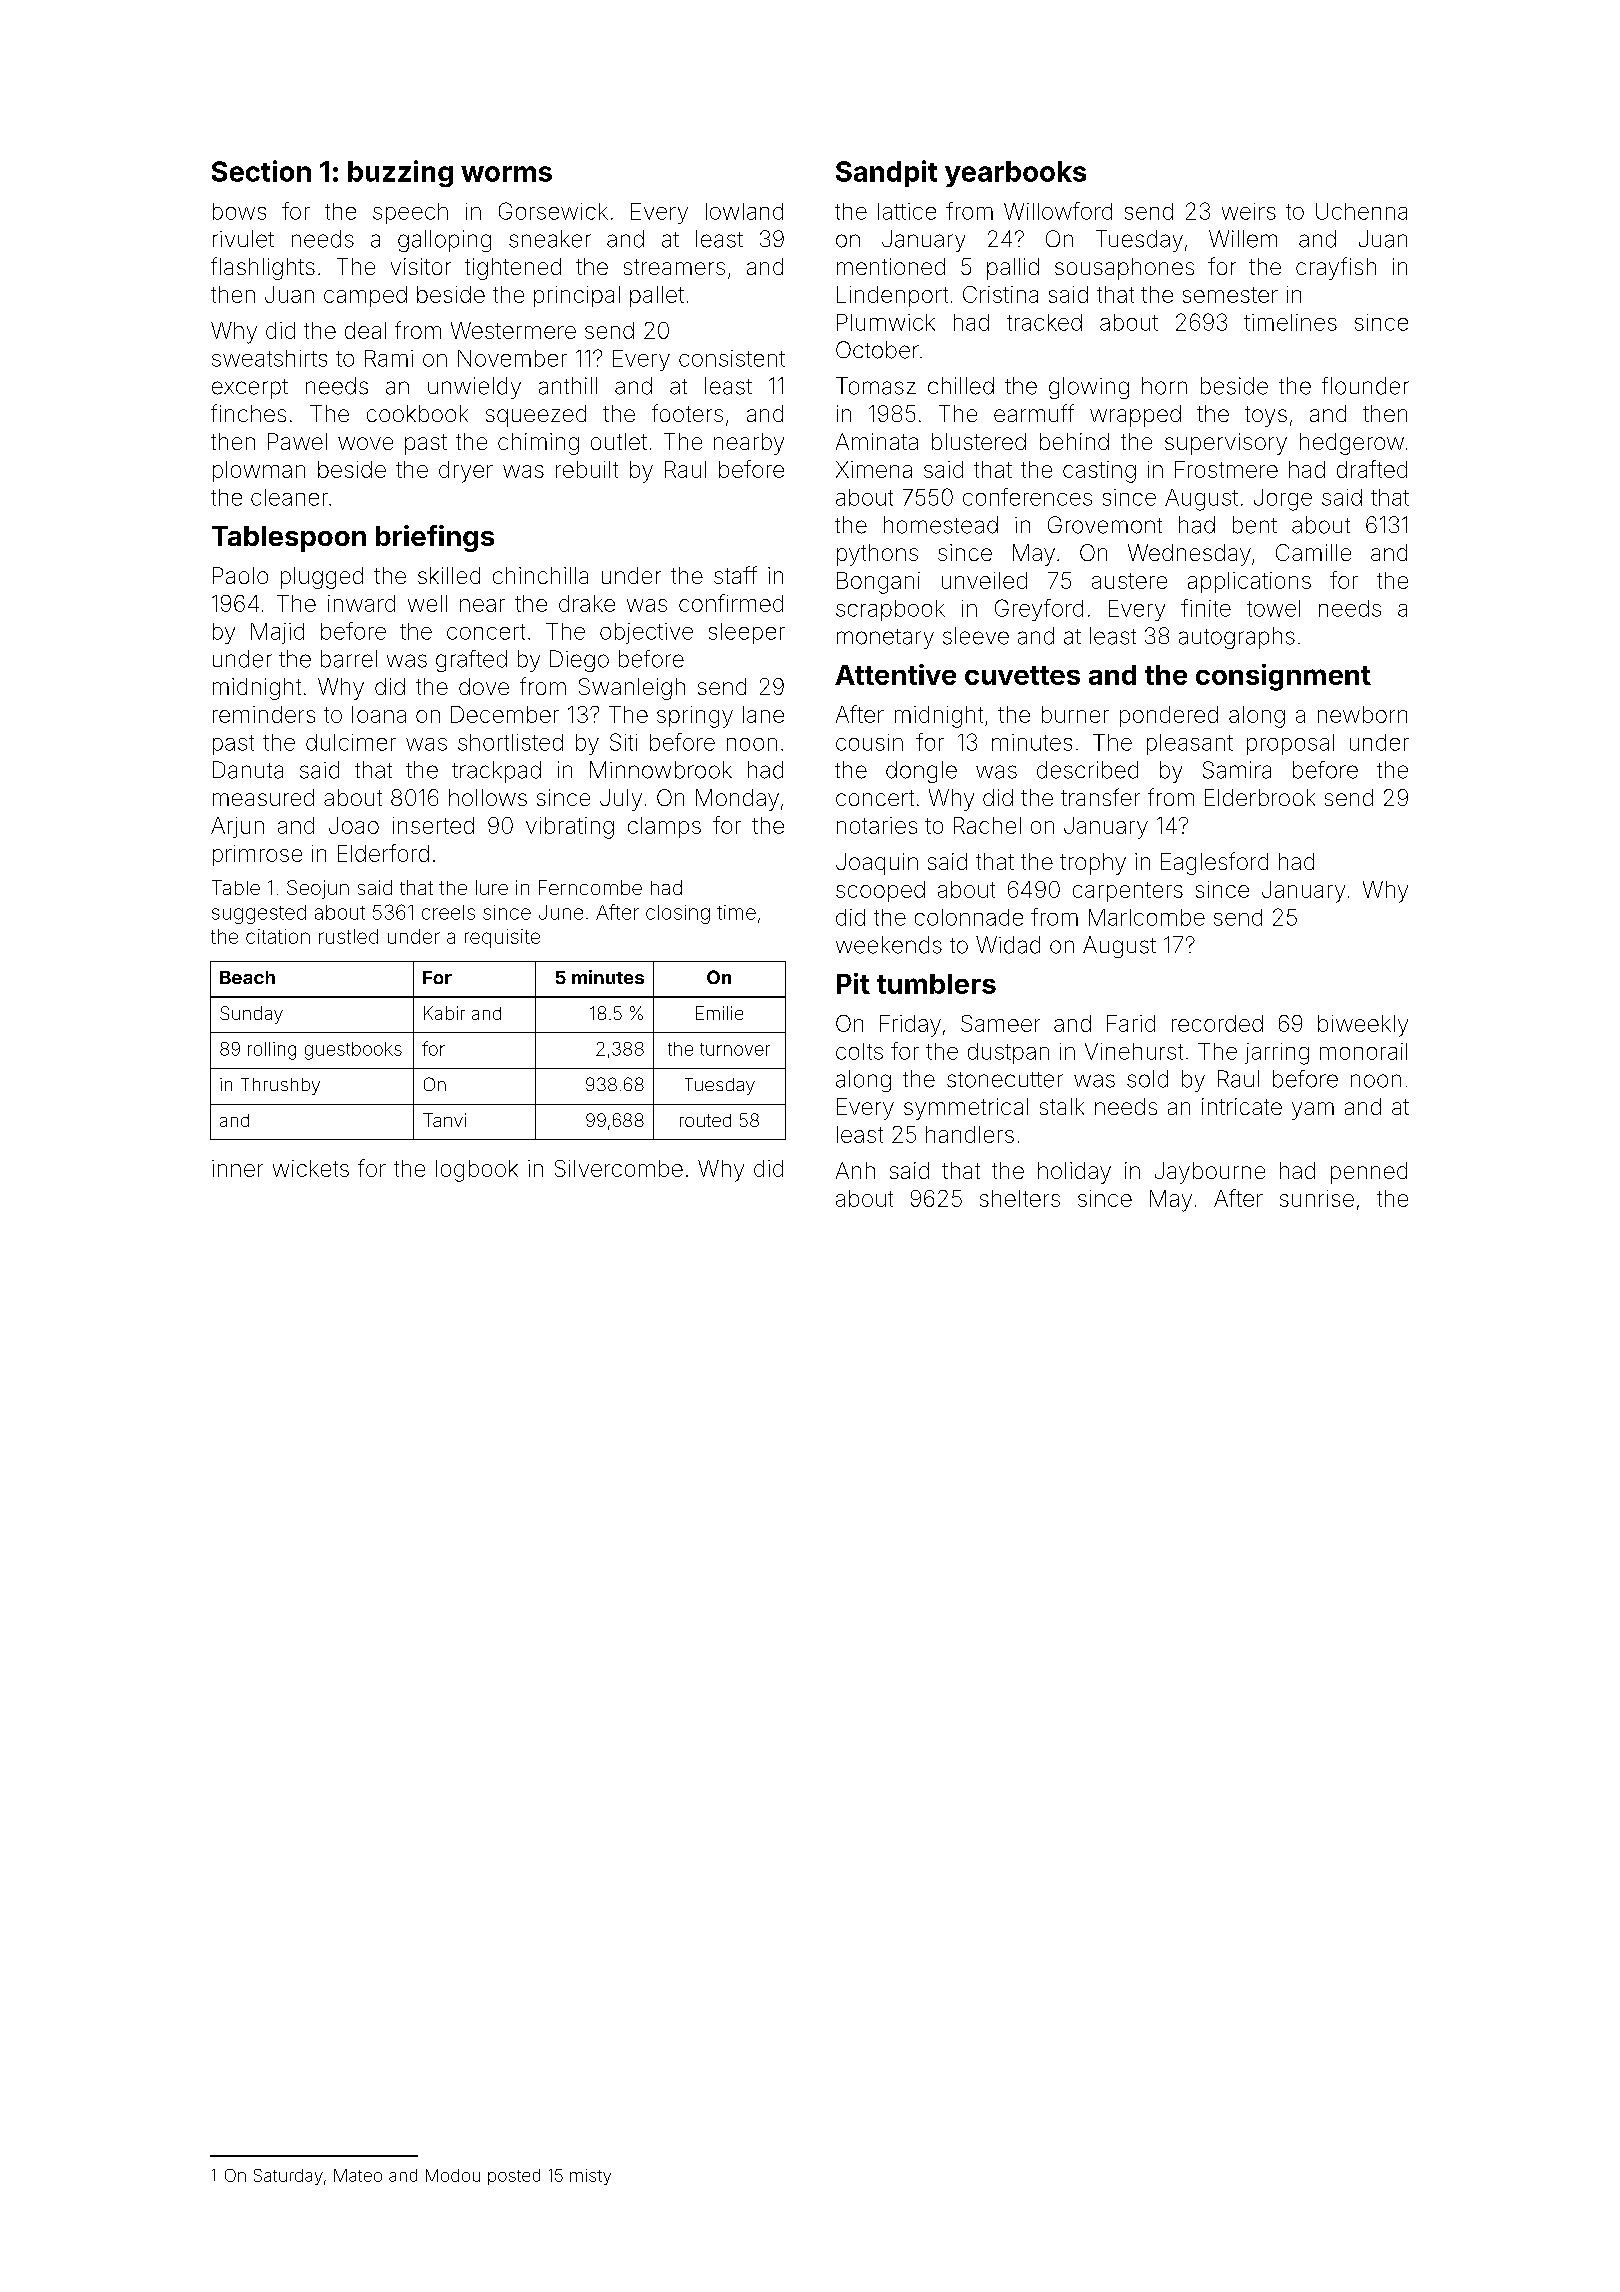  Describe the element at coordinates (619, 1168) in the document. I see `Silvercombe` at that location.
